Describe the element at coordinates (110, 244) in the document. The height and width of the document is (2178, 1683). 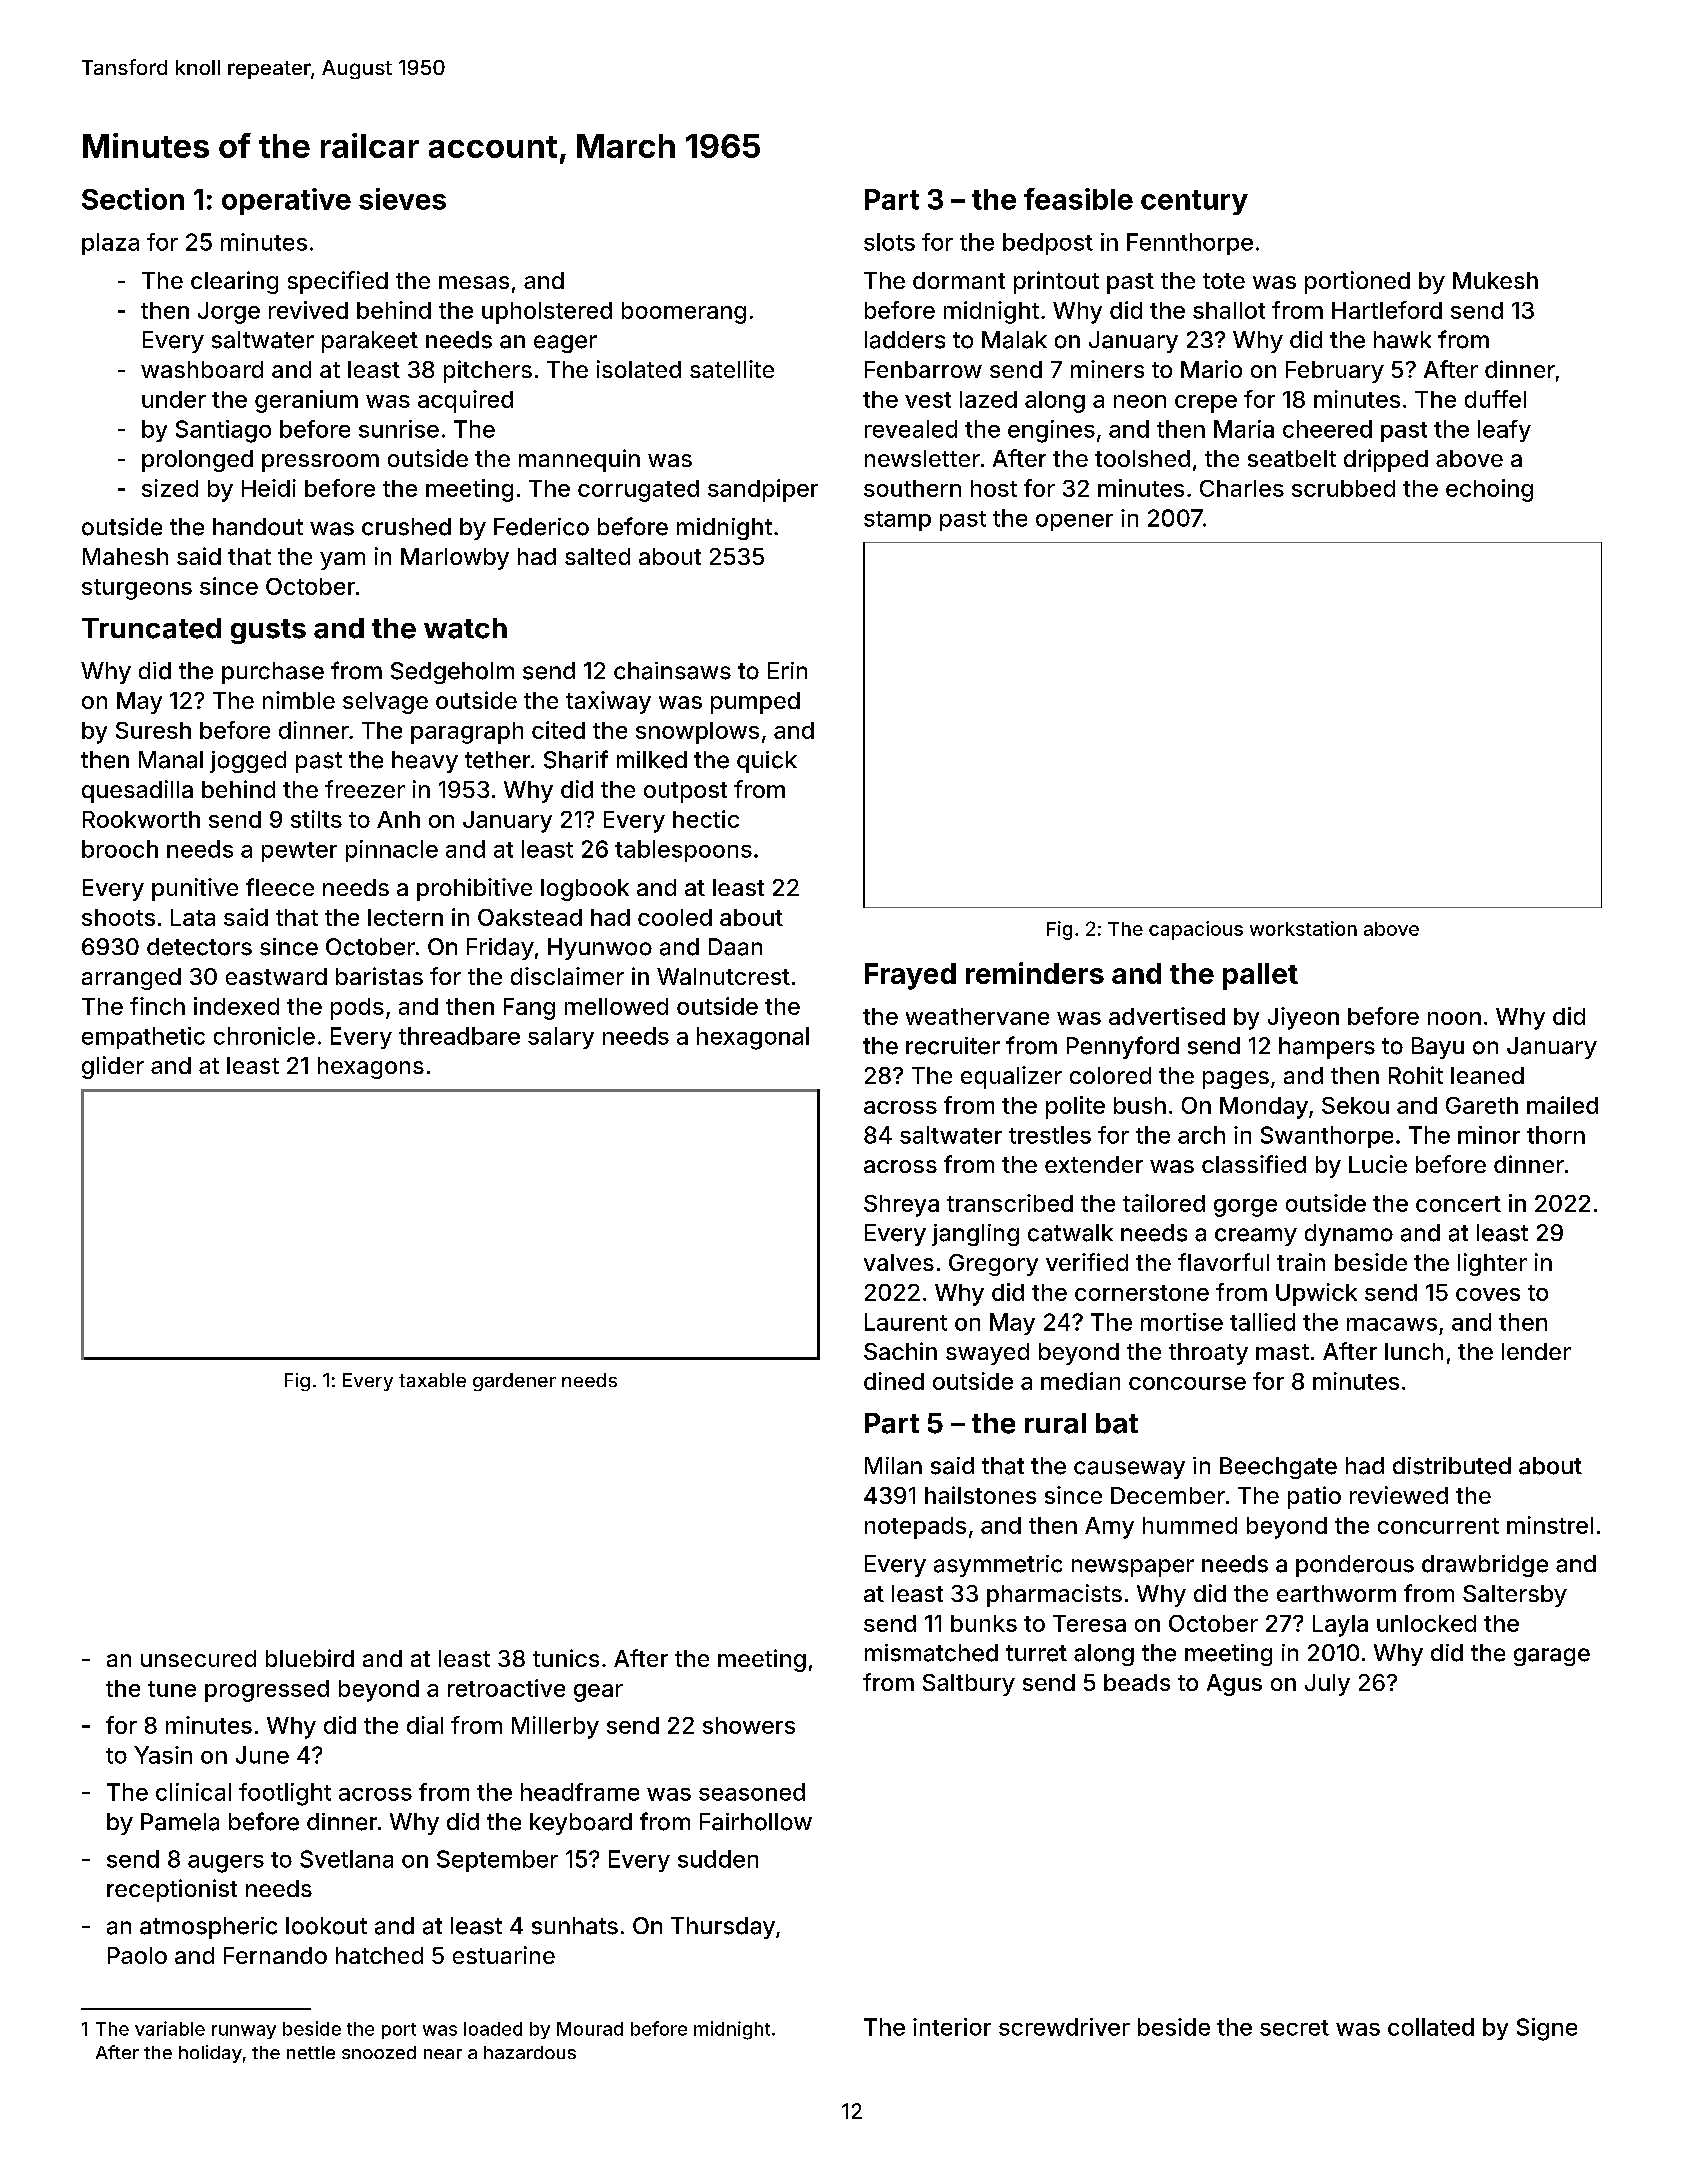
I see `plaza` at that location.
